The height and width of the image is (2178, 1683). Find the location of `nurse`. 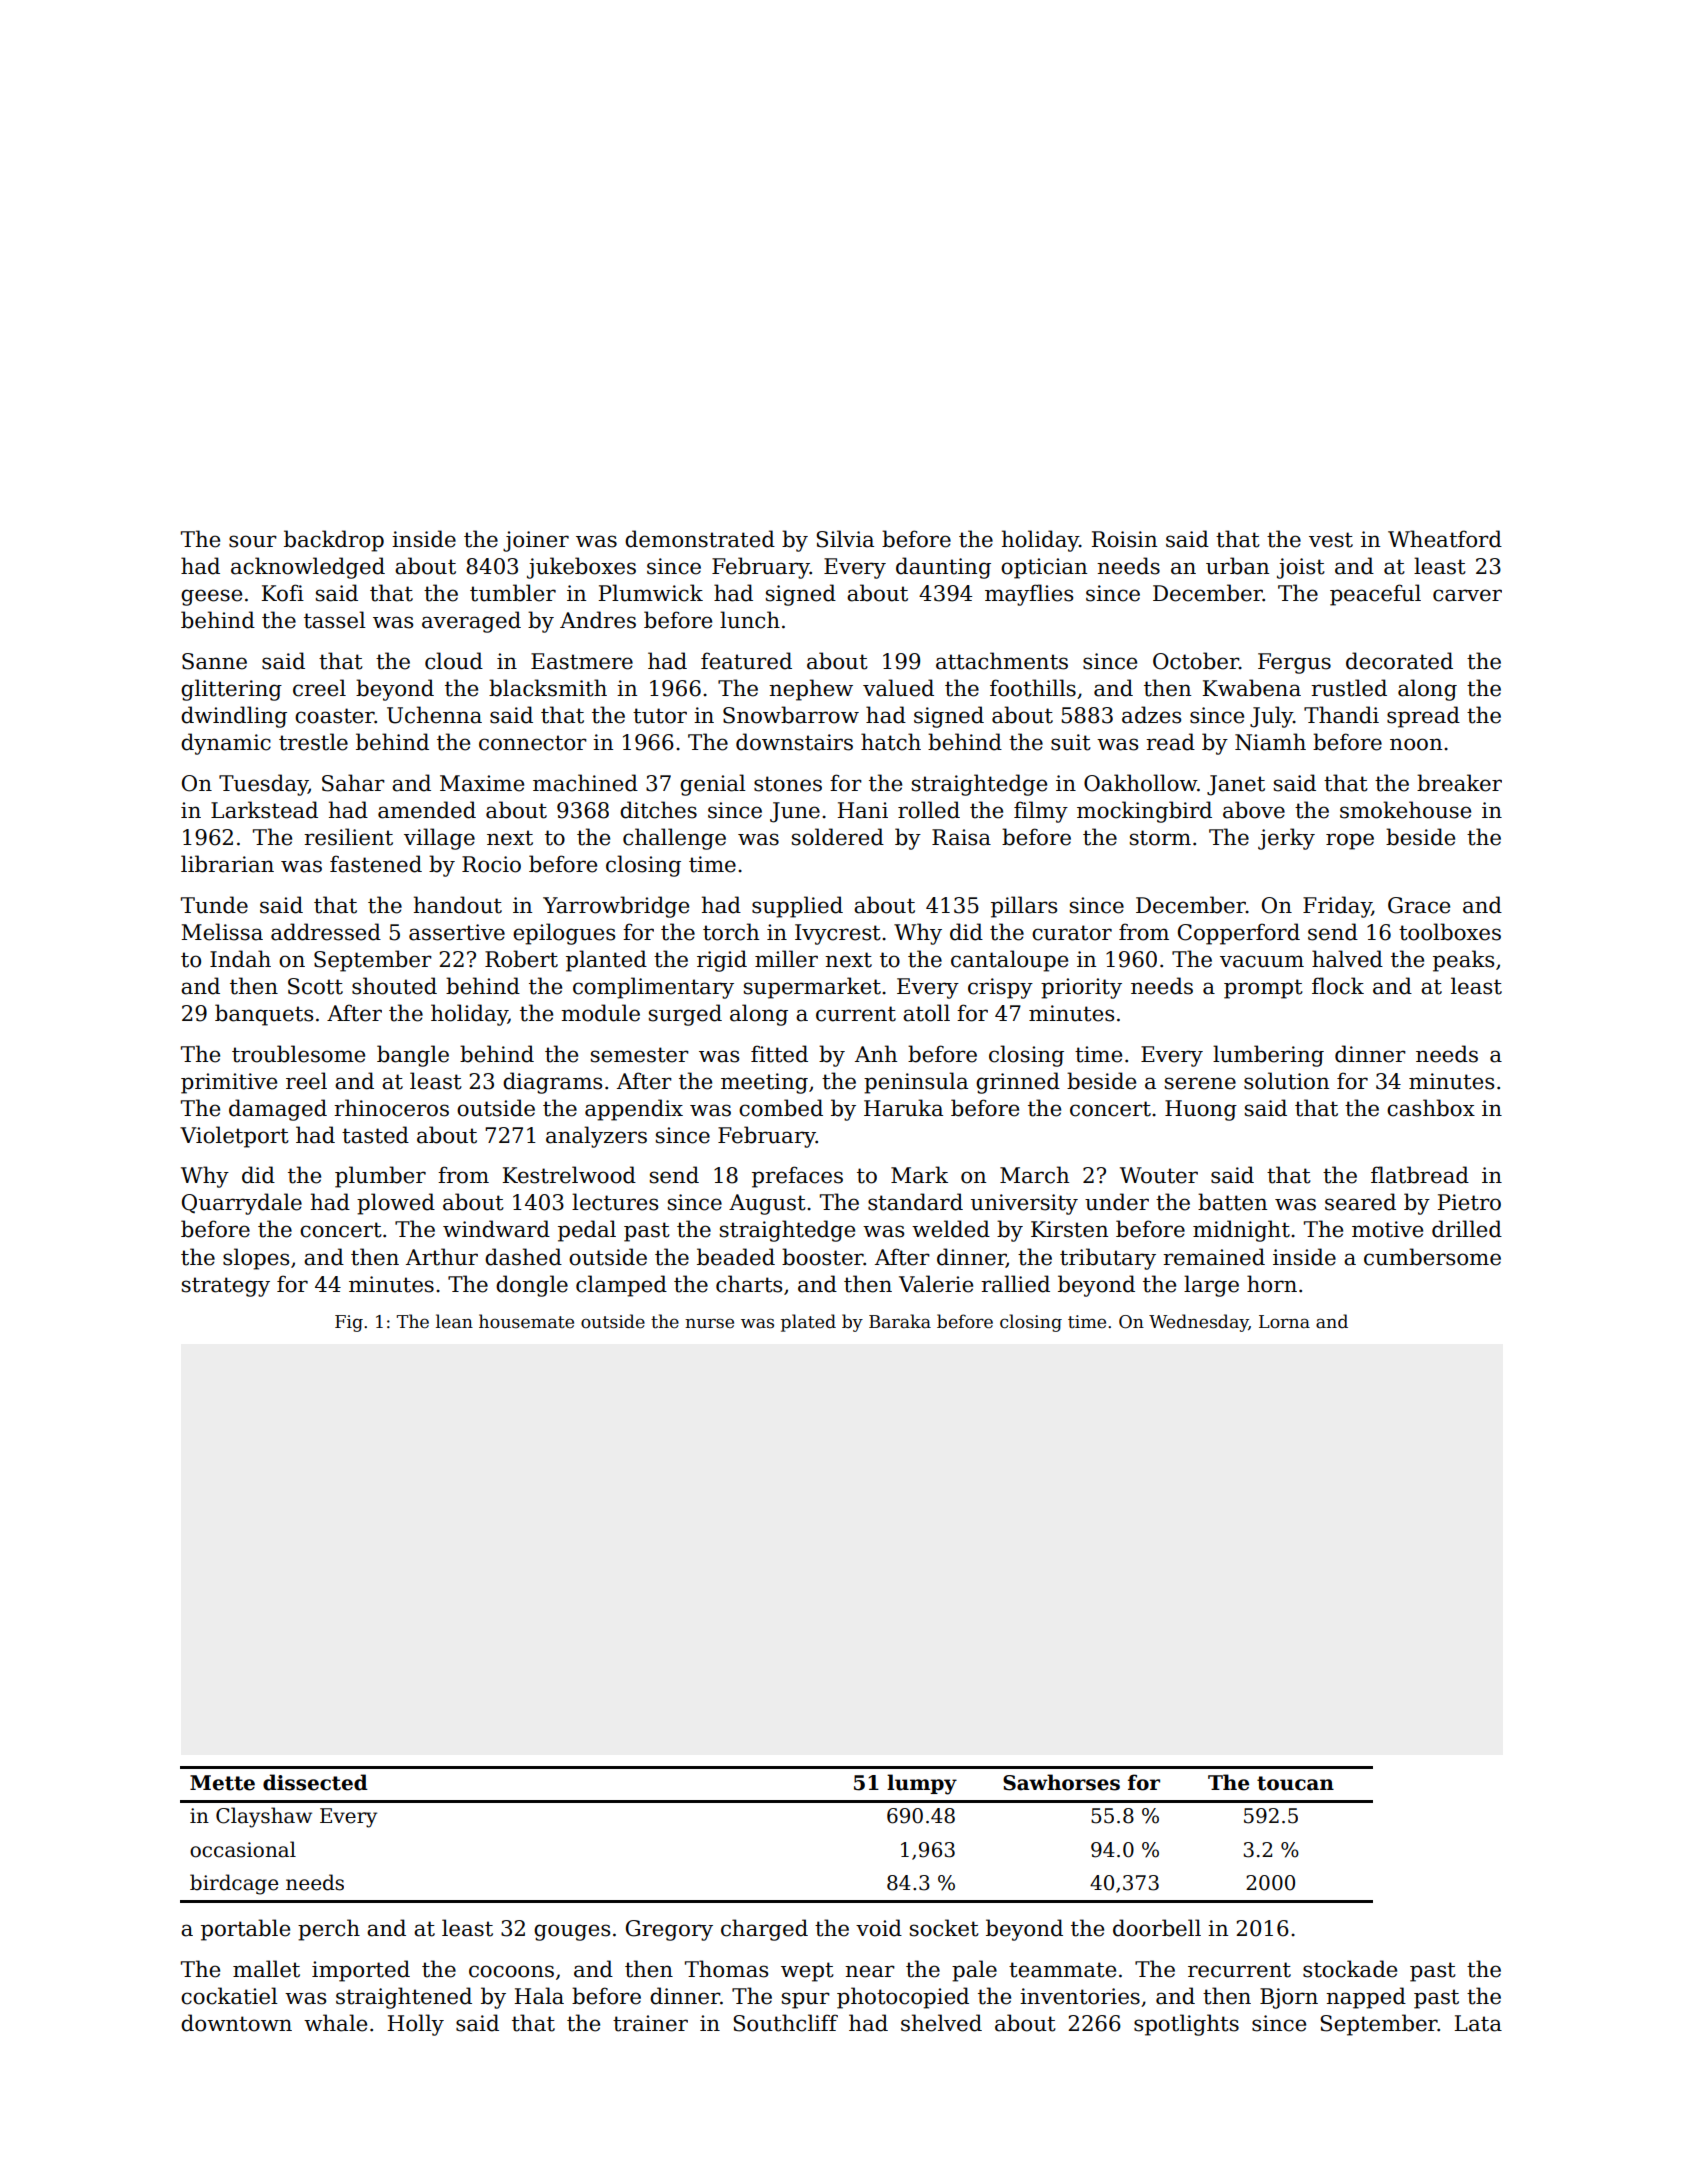

nurse is located at coordinates (709, 1323).
